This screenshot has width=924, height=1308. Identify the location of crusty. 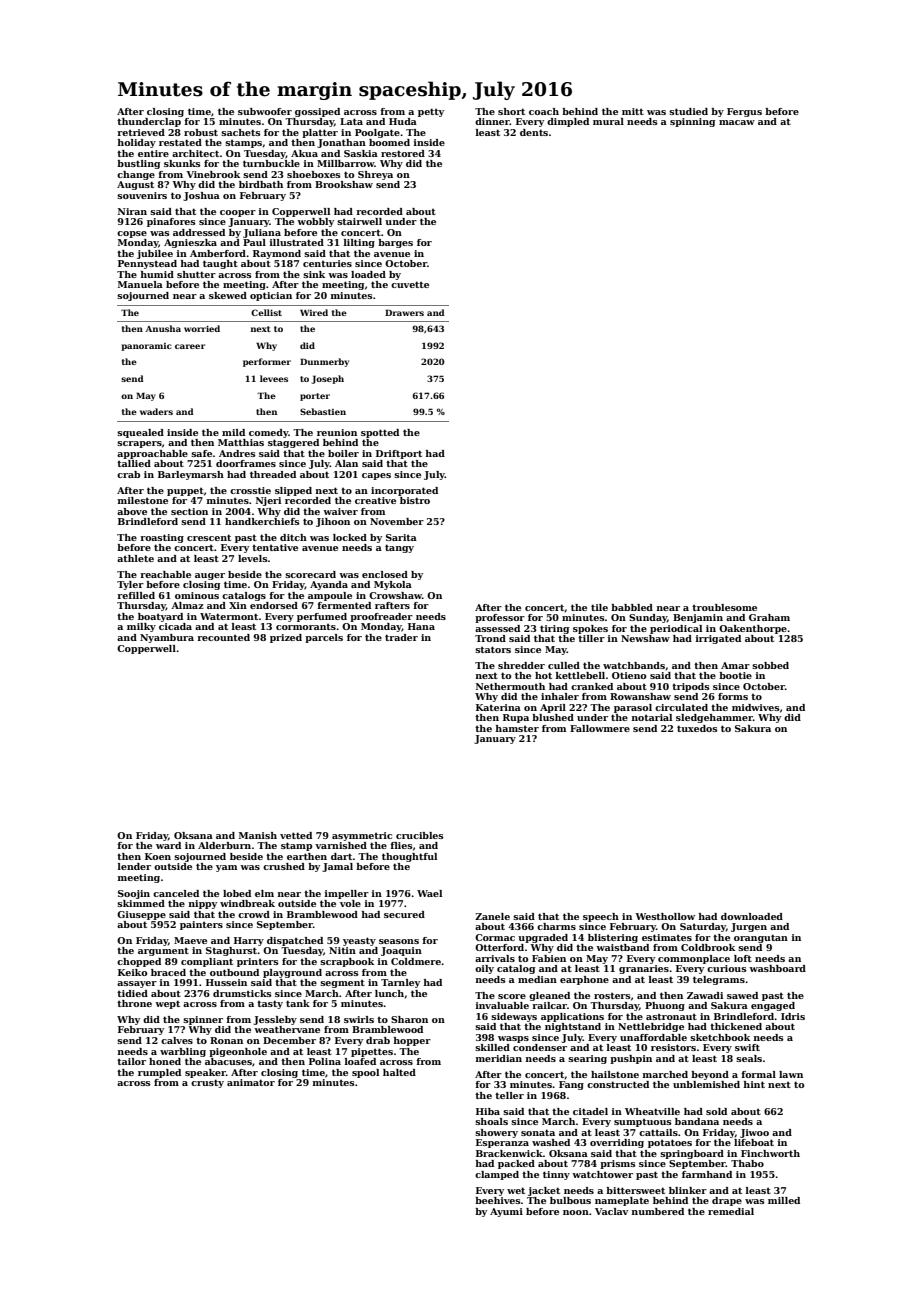
(207, 1083).
